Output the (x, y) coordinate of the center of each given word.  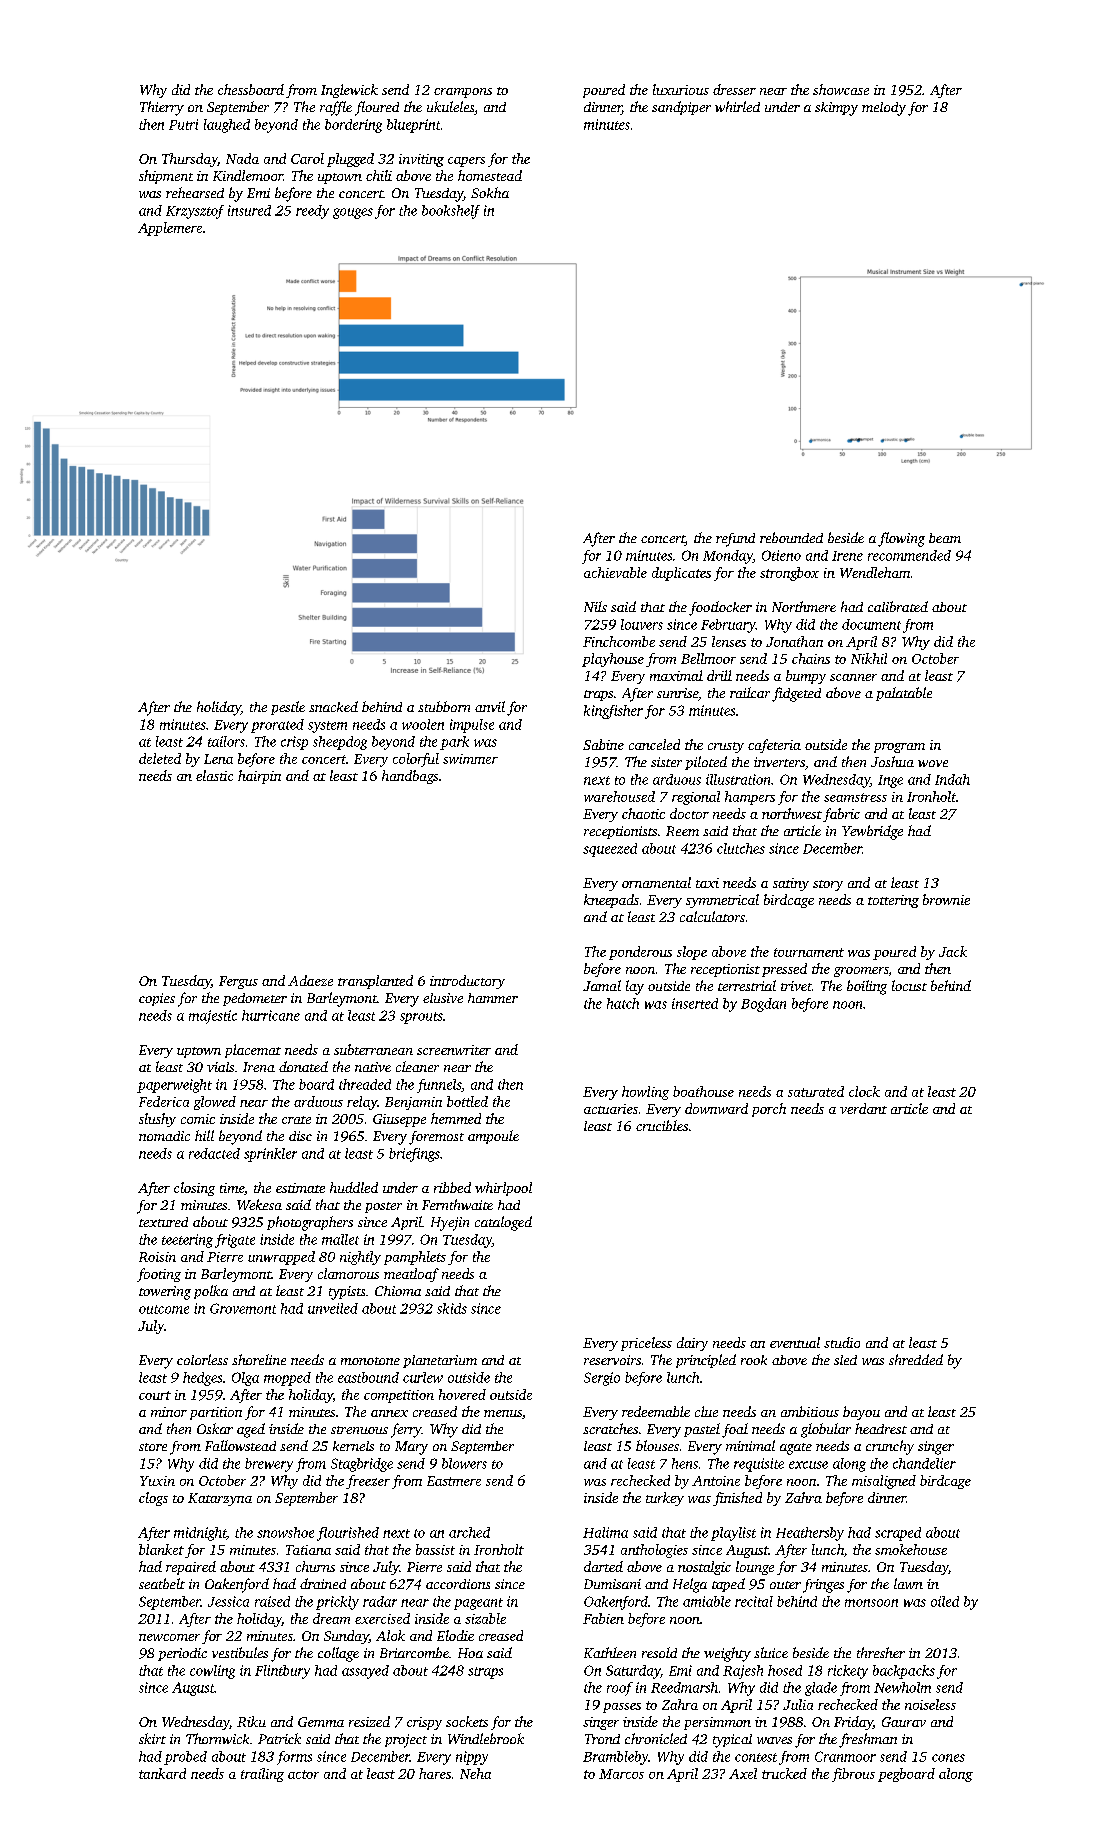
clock (864, 1091)
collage (338, 1654)
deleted (160, 758)
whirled (737, 106)
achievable (615, 572)
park (454, 743)
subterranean (373, 1049)
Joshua (892, 761)
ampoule (493, 1137)
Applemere (170, 229)
